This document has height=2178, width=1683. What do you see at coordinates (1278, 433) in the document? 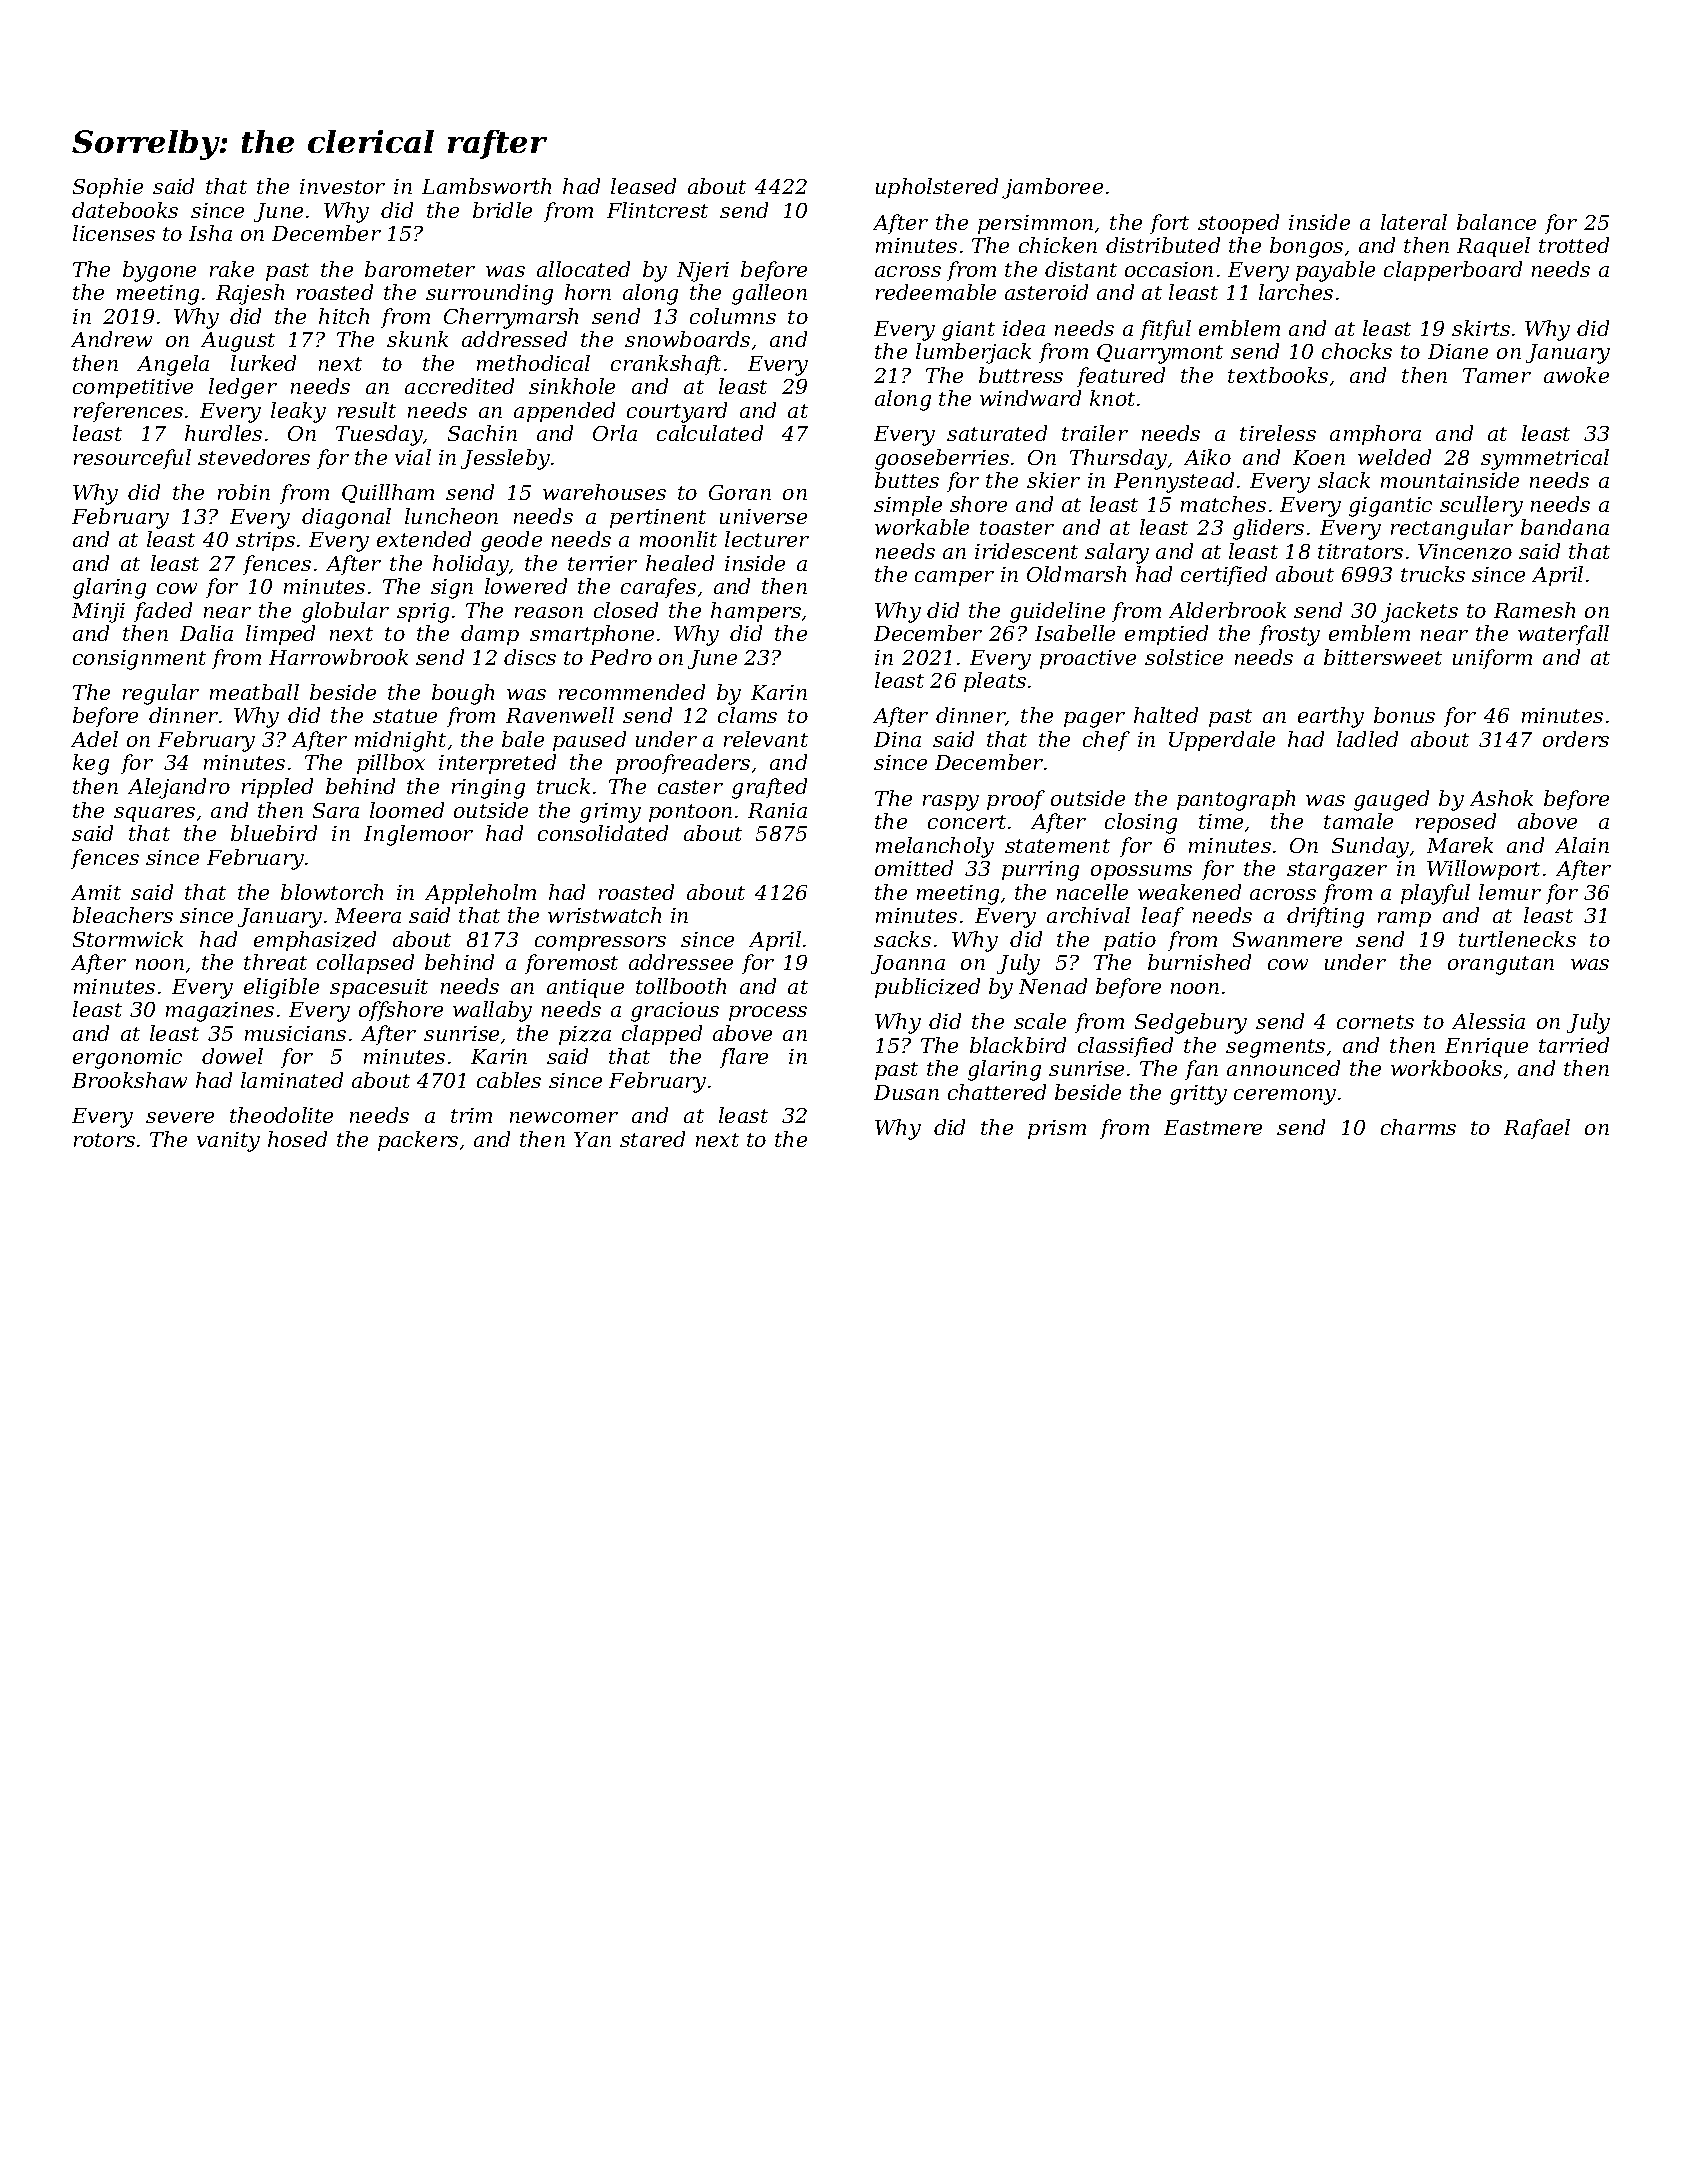
I see `tireless` at bounding box center [1278, 433].
